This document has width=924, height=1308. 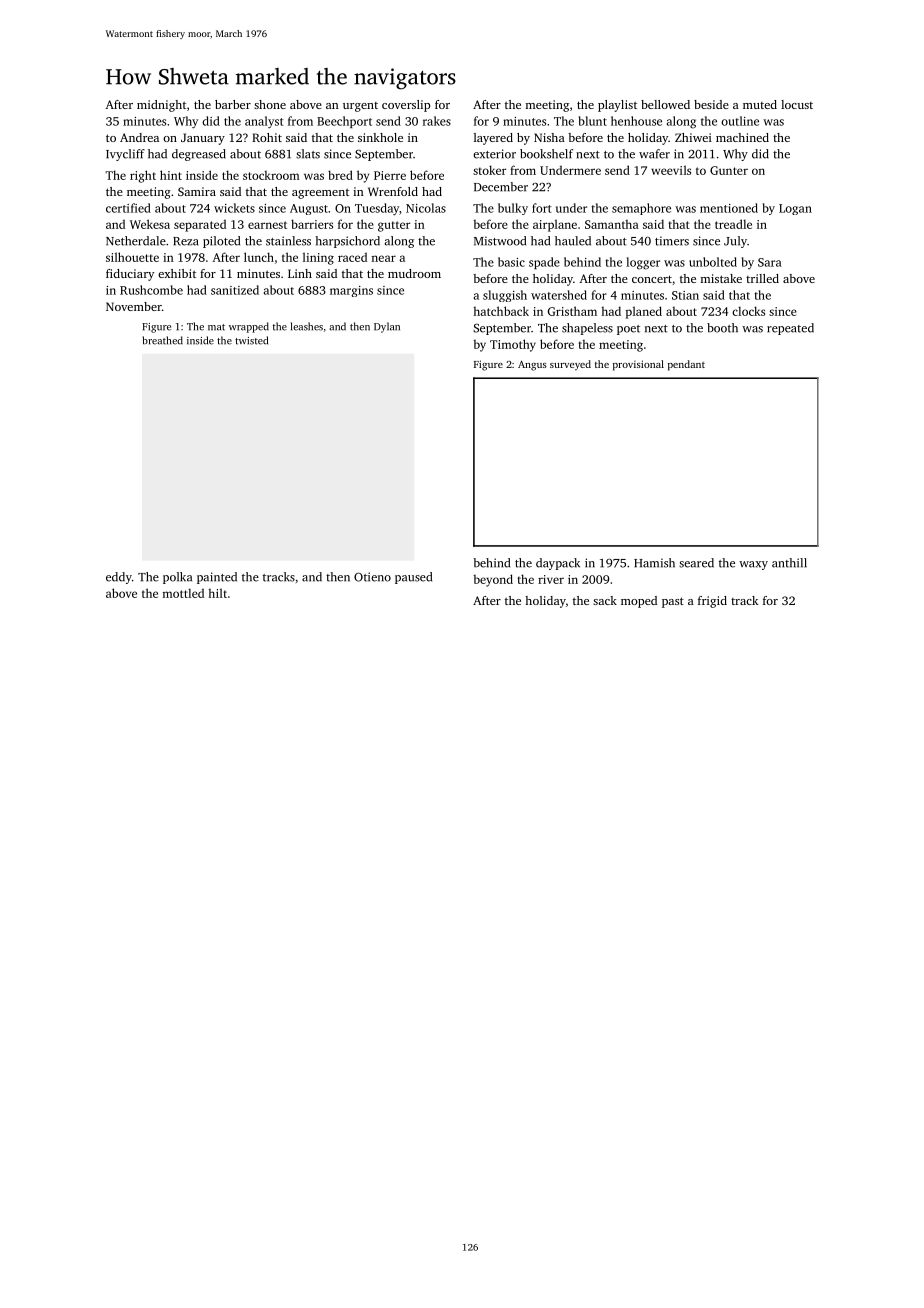 What do you see at coordinates (177, 578) in the document?
I see `polka` at bounding box center [177, 578].
